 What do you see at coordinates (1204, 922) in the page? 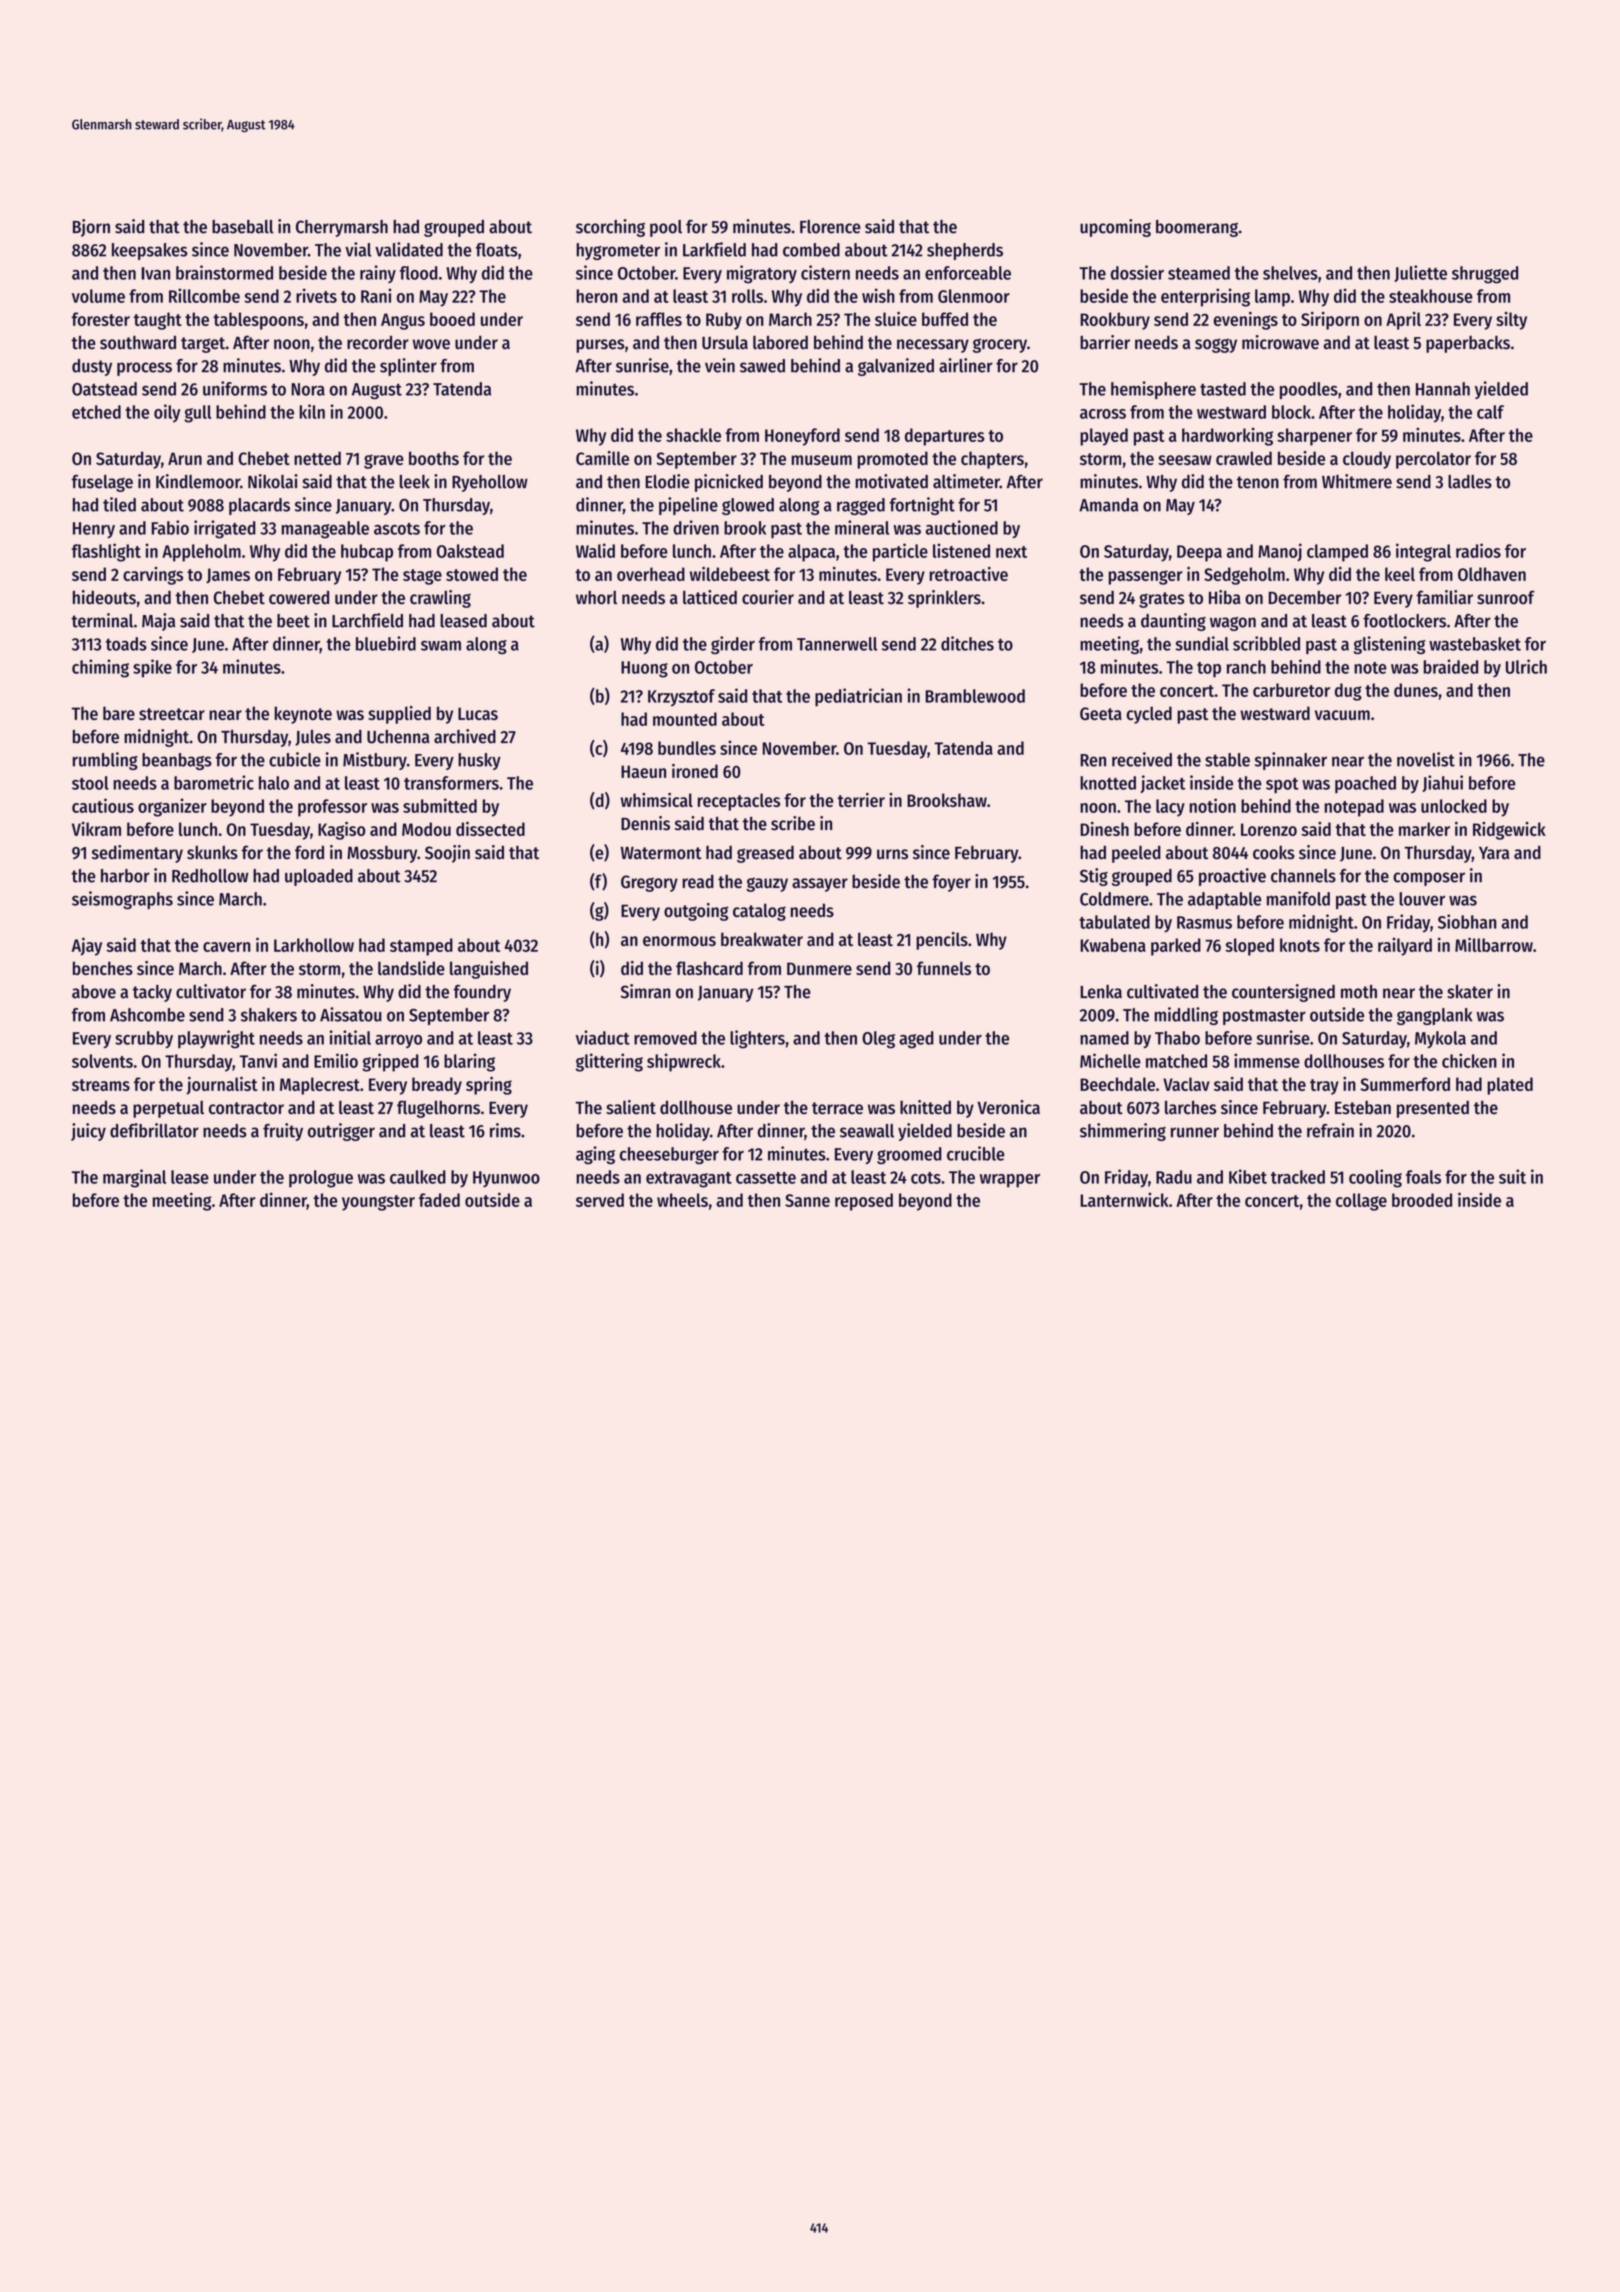
I see `Rasmus` at bounding box center [1204, 922].
